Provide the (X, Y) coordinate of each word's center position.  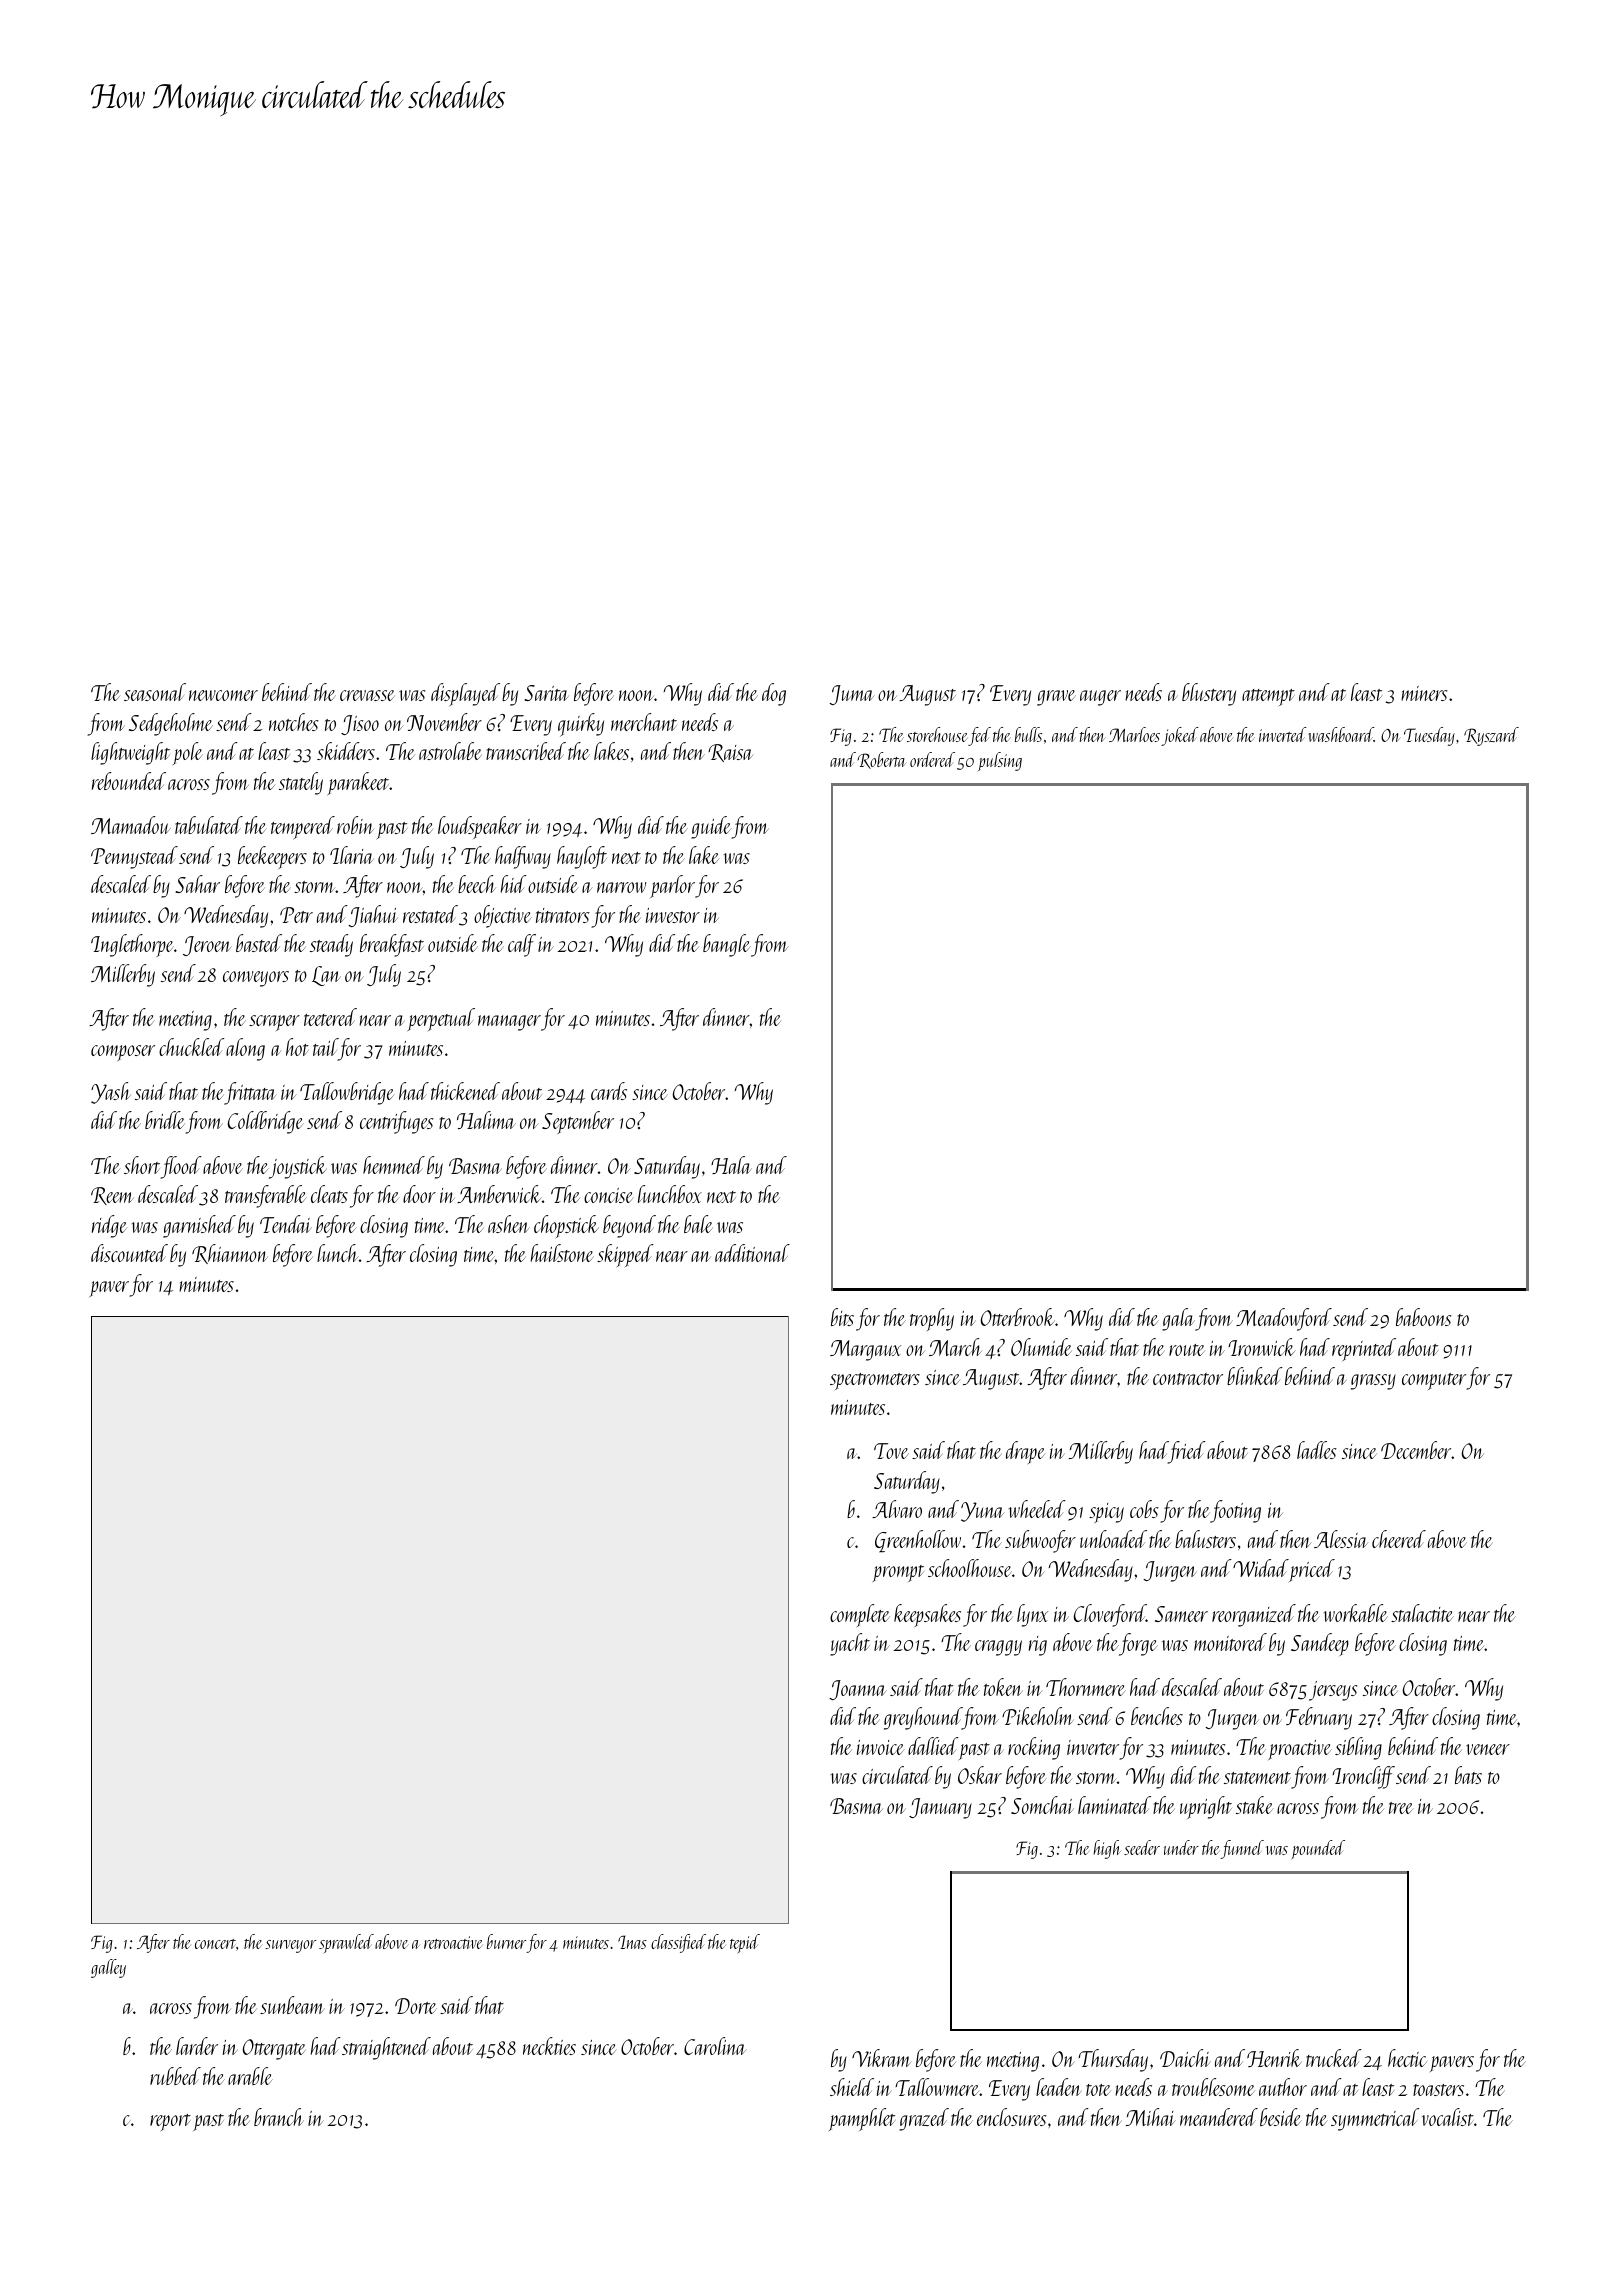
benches (1157, 1716)
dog (774, 694)
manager (509, 1023)
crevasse (367, 695)
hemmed (394, 1165)
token (1003, 1687)
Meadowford (1284, 1319)
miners (1424, 693)
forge (1138, 1644)
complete (859, 1615)
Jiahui (373, 916)
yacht (850, 1644)
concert (215, 1944)
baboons (1424, 1317)
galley (108, 1968)
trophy (932, 1319)
